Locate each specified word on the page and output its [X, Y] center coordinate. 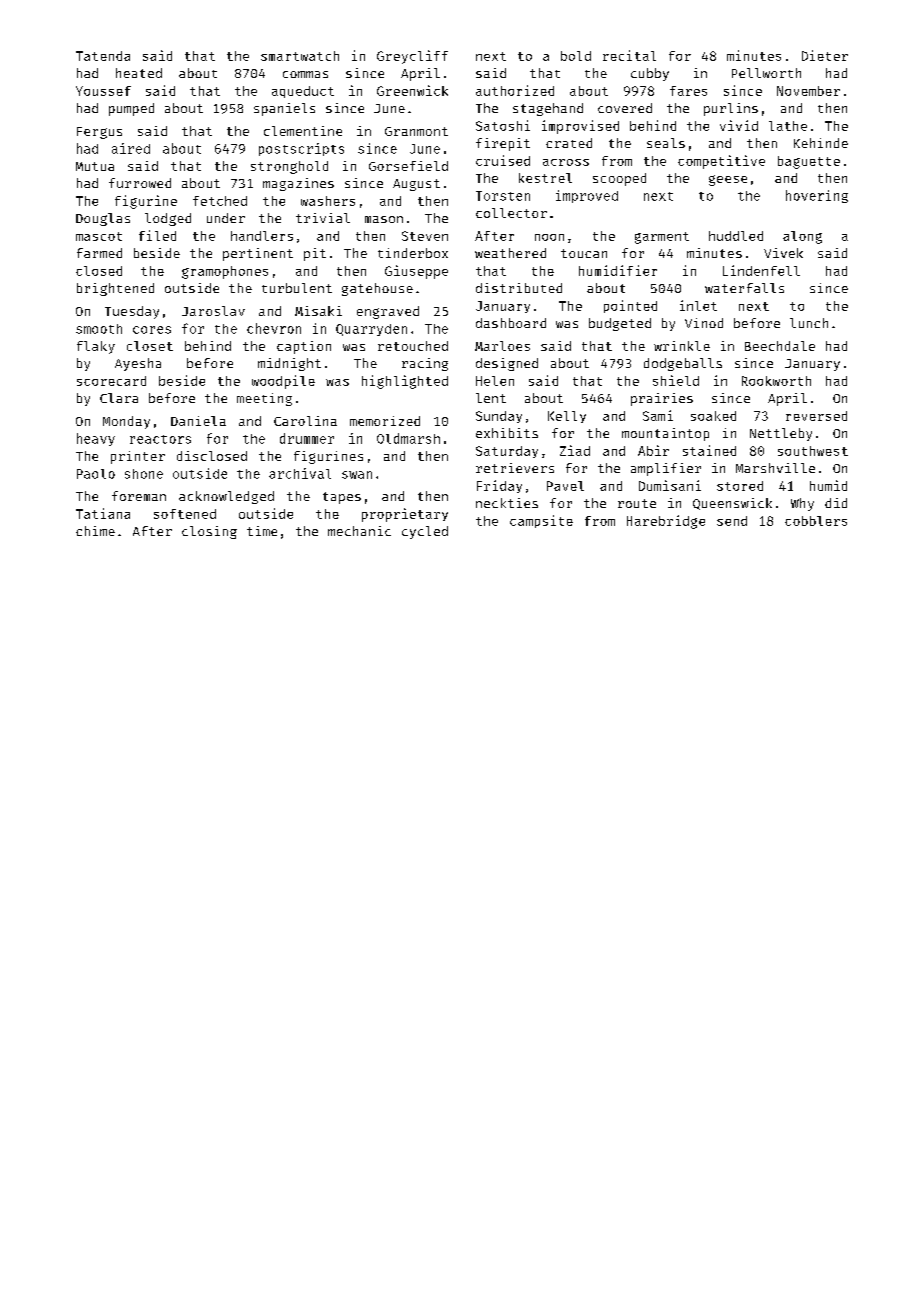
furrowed [140, 183]
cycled [425, 532]
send [732, 521]
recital [629, 55]
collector [511, 213]
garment [662, 238]
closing [209, 532]
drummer [307, 438]
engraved [388, 312]
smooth [99, 329]
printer [138, 457]
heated [139, 73]
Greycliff [412, 57]
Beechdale [780, 346]
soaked [713, 416]
